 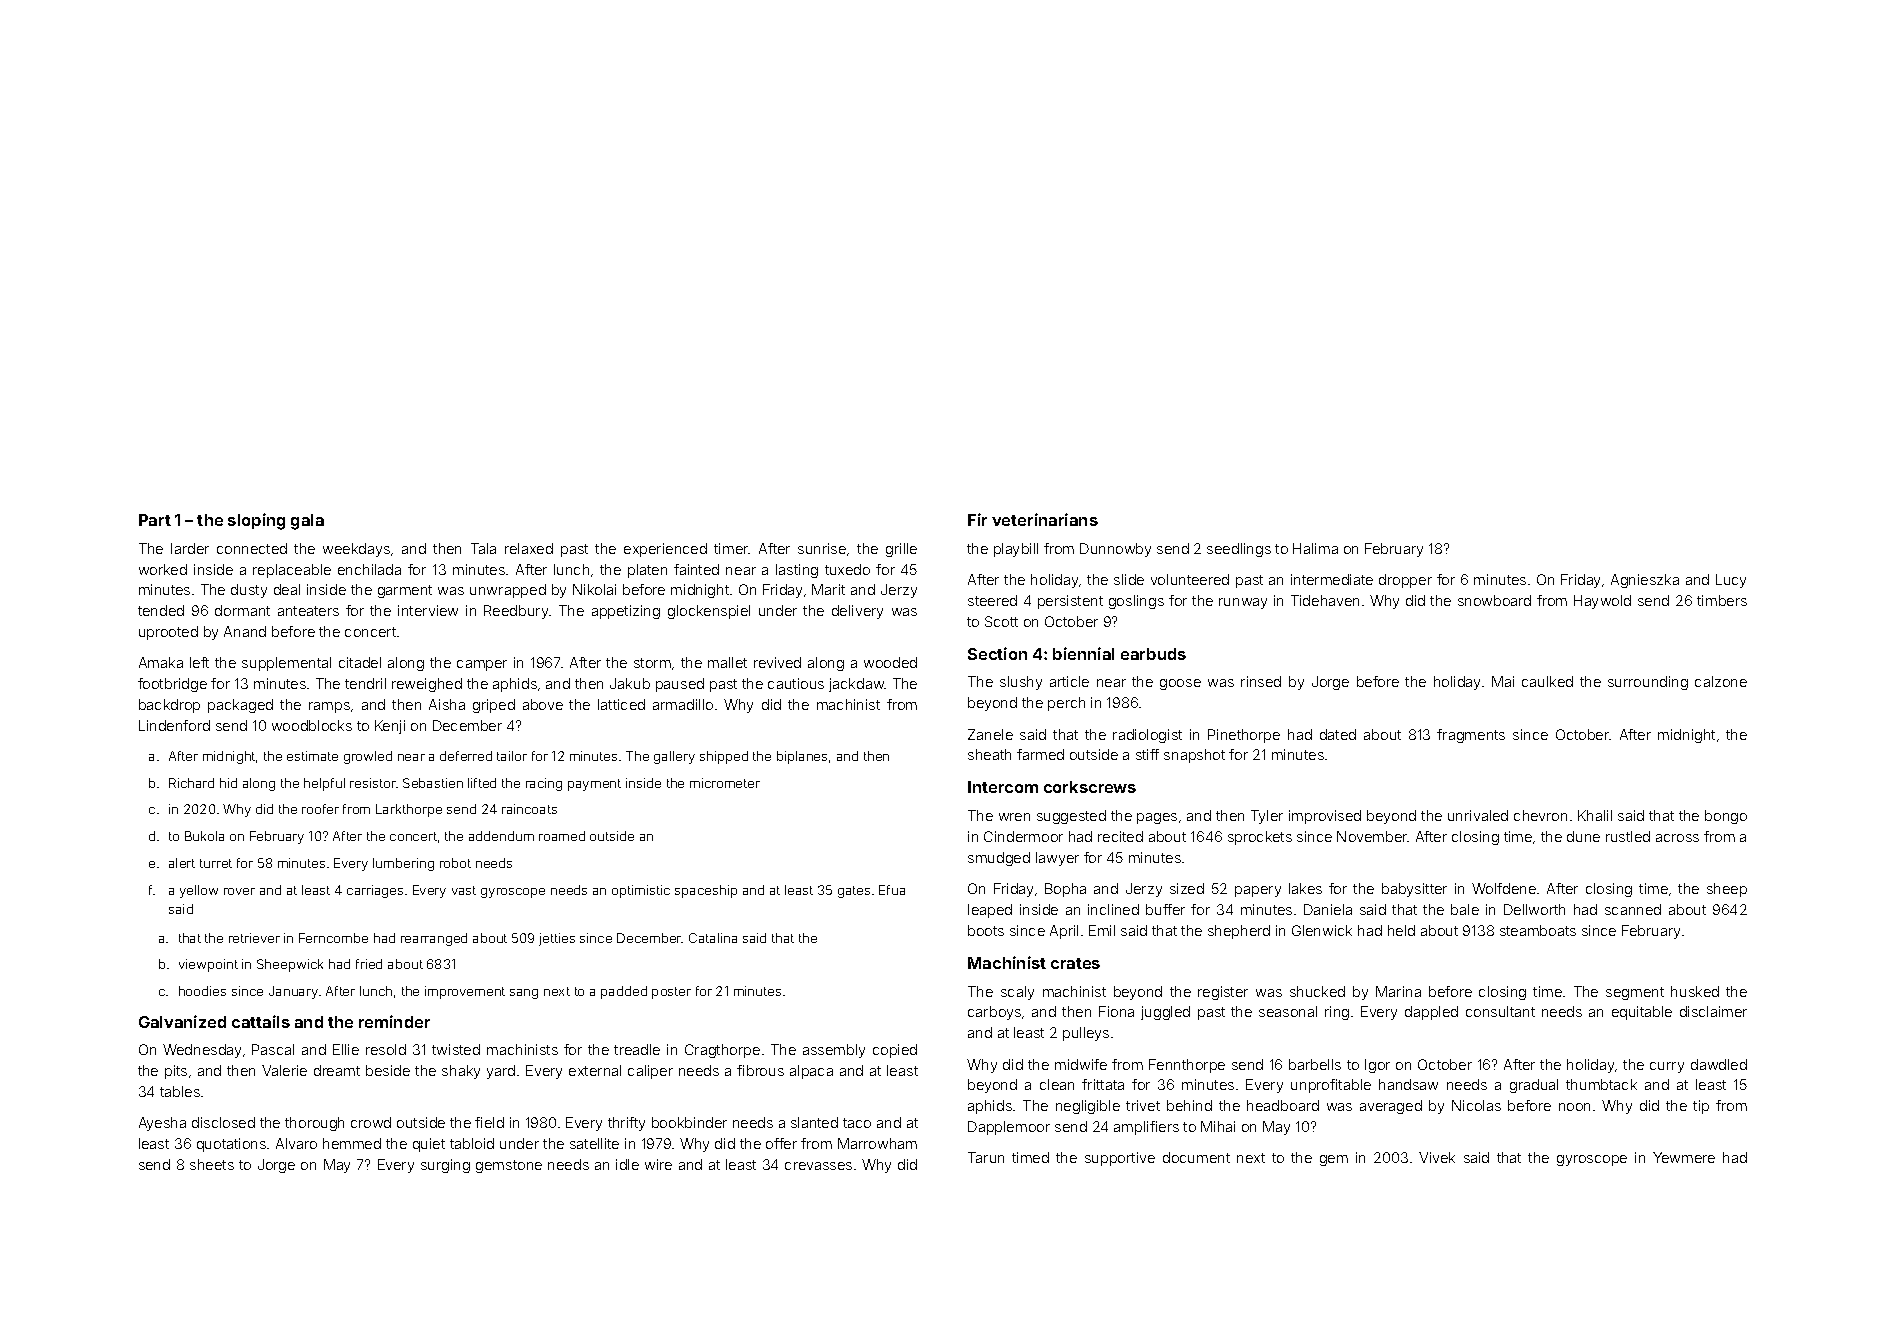 I want to click on consultant, so click(x=1500, y=1011).
